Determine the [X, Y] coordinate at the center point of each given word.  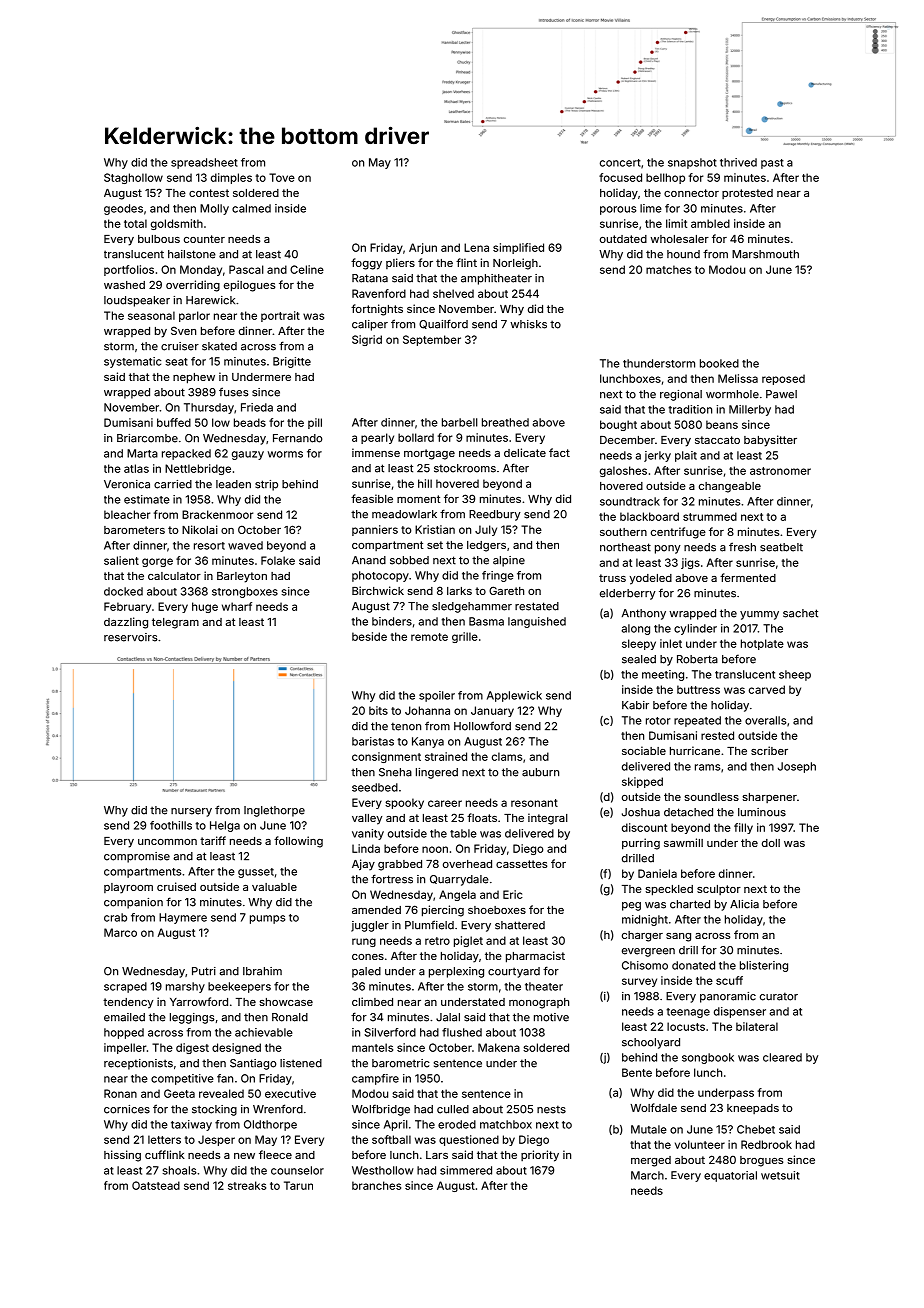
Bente [637, 1072]
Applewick [514, 696]
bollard [416, 437]
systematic [132, 362]
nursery [191, 812]
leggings [192, 1018]
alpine [509, 561]
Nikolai [200, 529]
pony [668, 549]
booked [719, 363]
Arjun [423, 248]
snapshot [692, 163]
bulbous [159, 239]
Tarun [298, 1185]
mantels [372, 1047]
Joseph [797, 767]
